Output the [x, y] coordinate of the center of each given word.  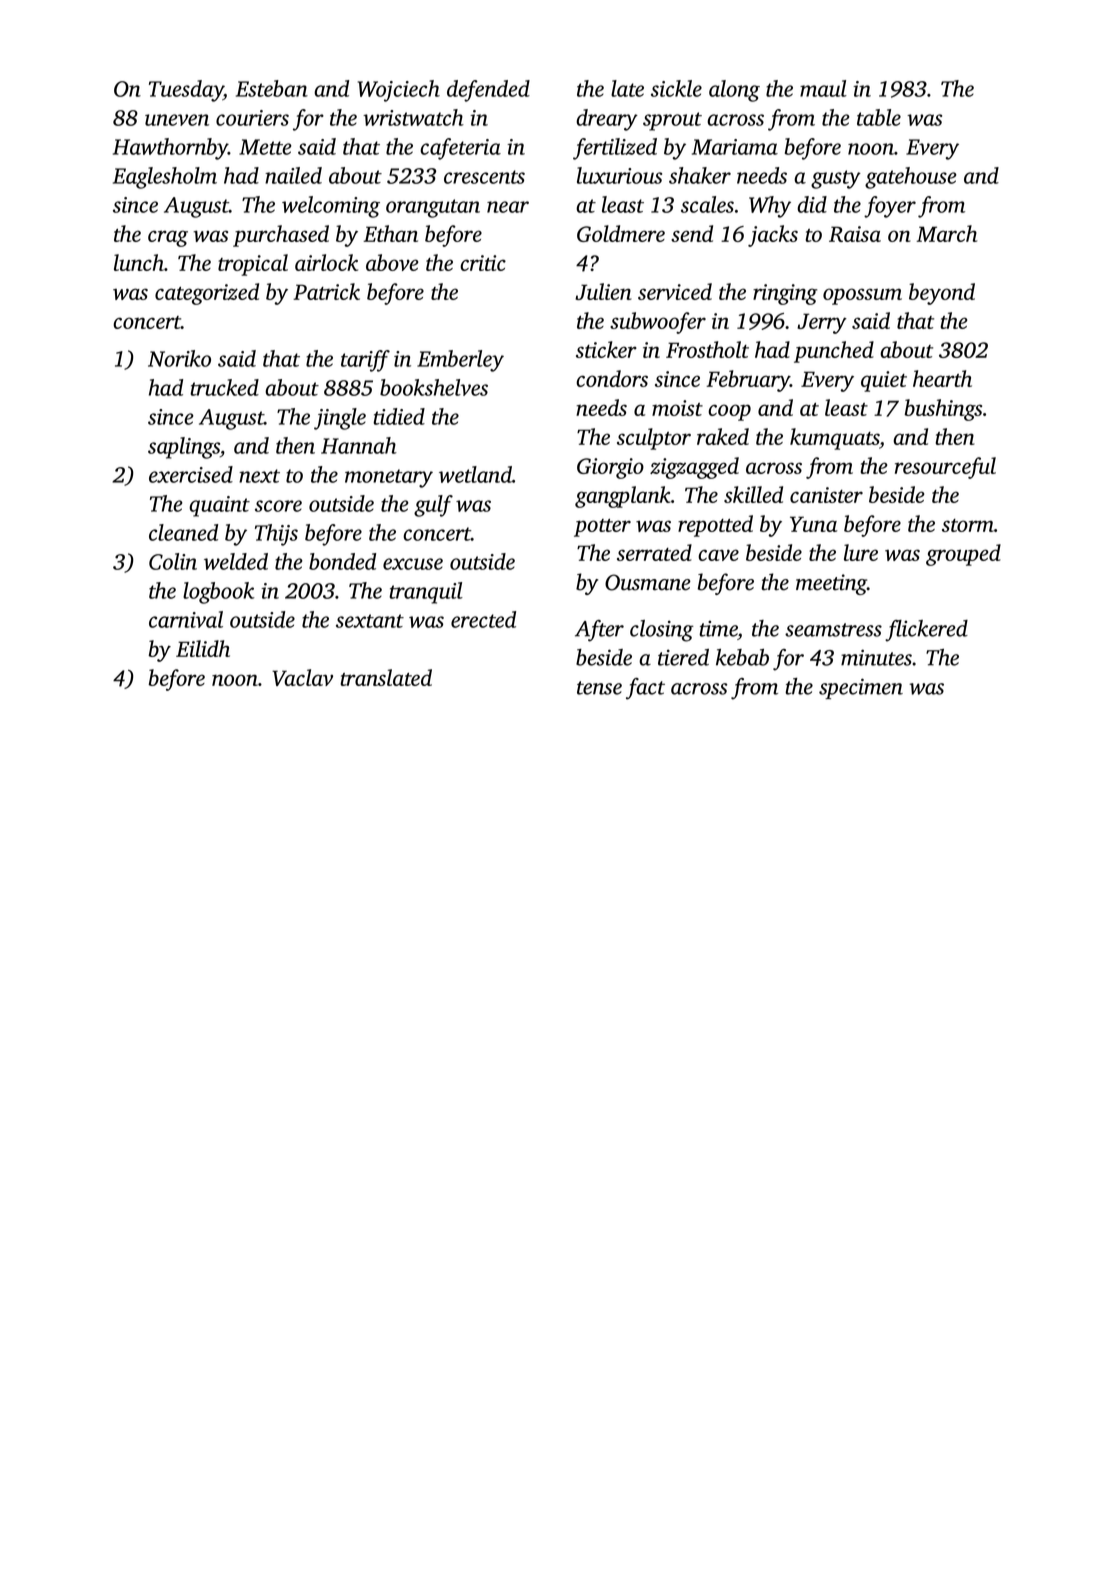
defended [488, 91]
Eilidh [203, 648]
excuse [413, 564]
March [947, 233]
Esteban [272, 88]
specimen [861, 688]
